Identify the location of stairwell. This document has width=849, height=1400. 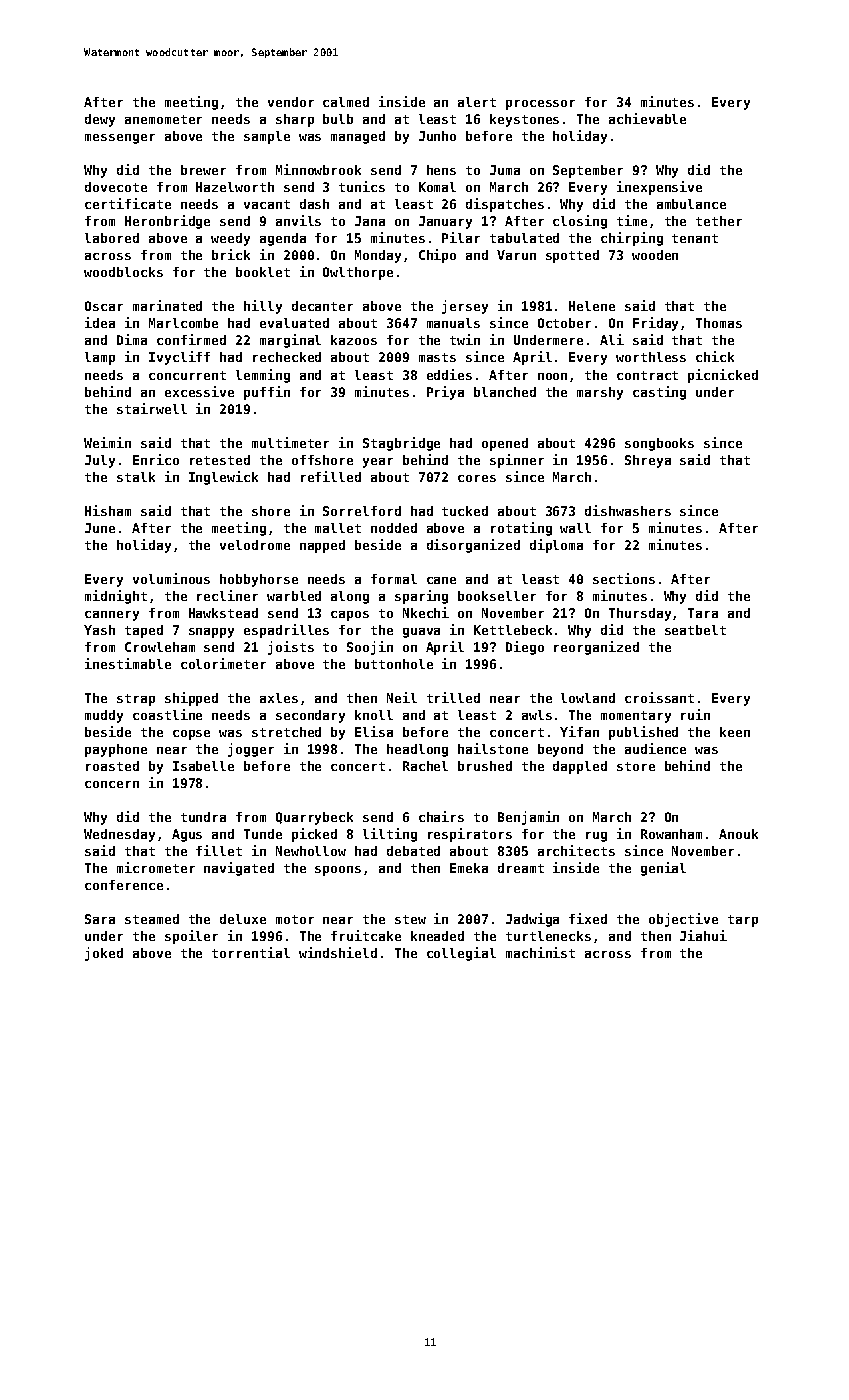
(152, 408).
